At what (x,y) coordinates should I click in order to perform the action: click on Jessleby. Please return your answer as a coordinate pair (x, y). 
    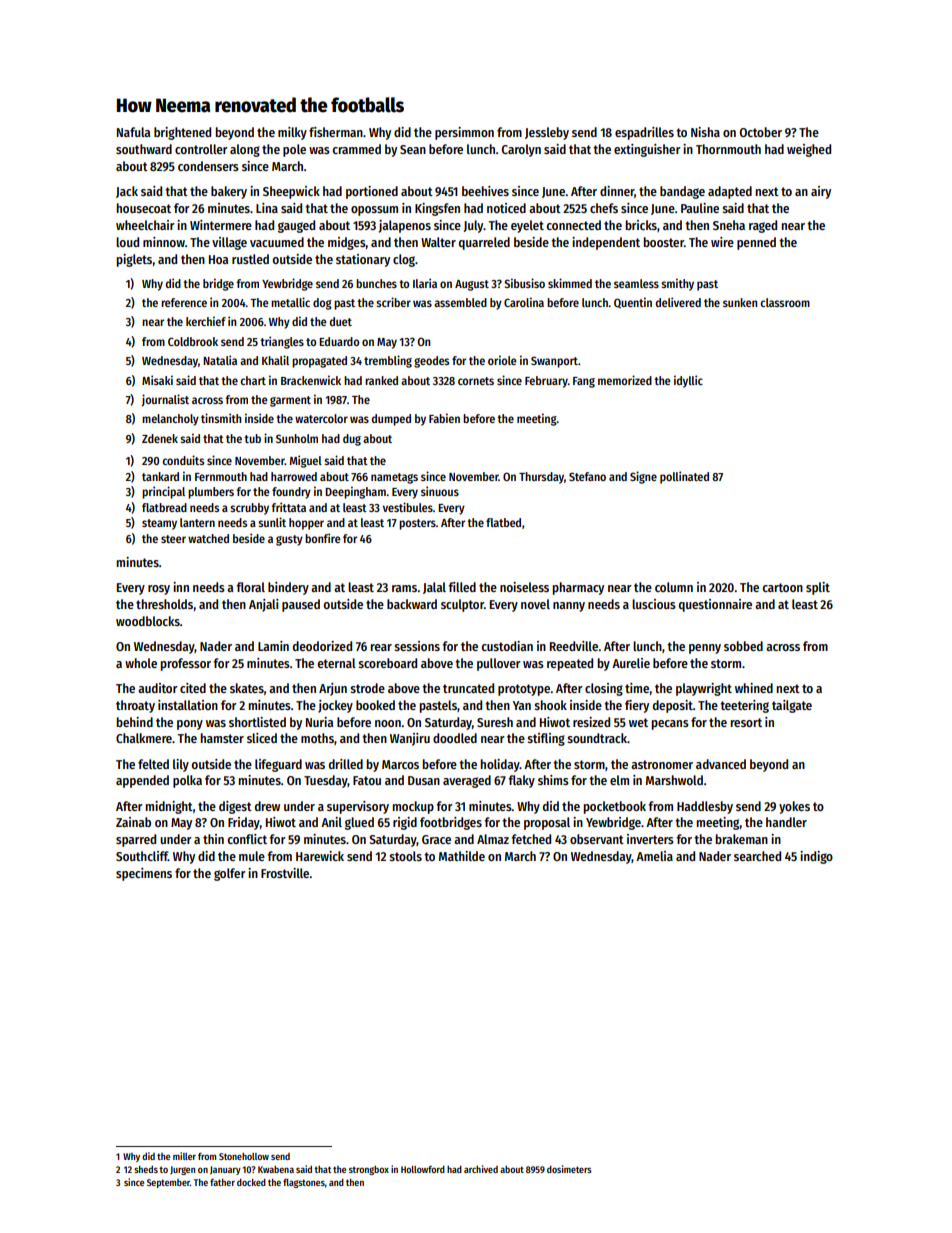
    Looking at the image, I should click on (547, 133).
